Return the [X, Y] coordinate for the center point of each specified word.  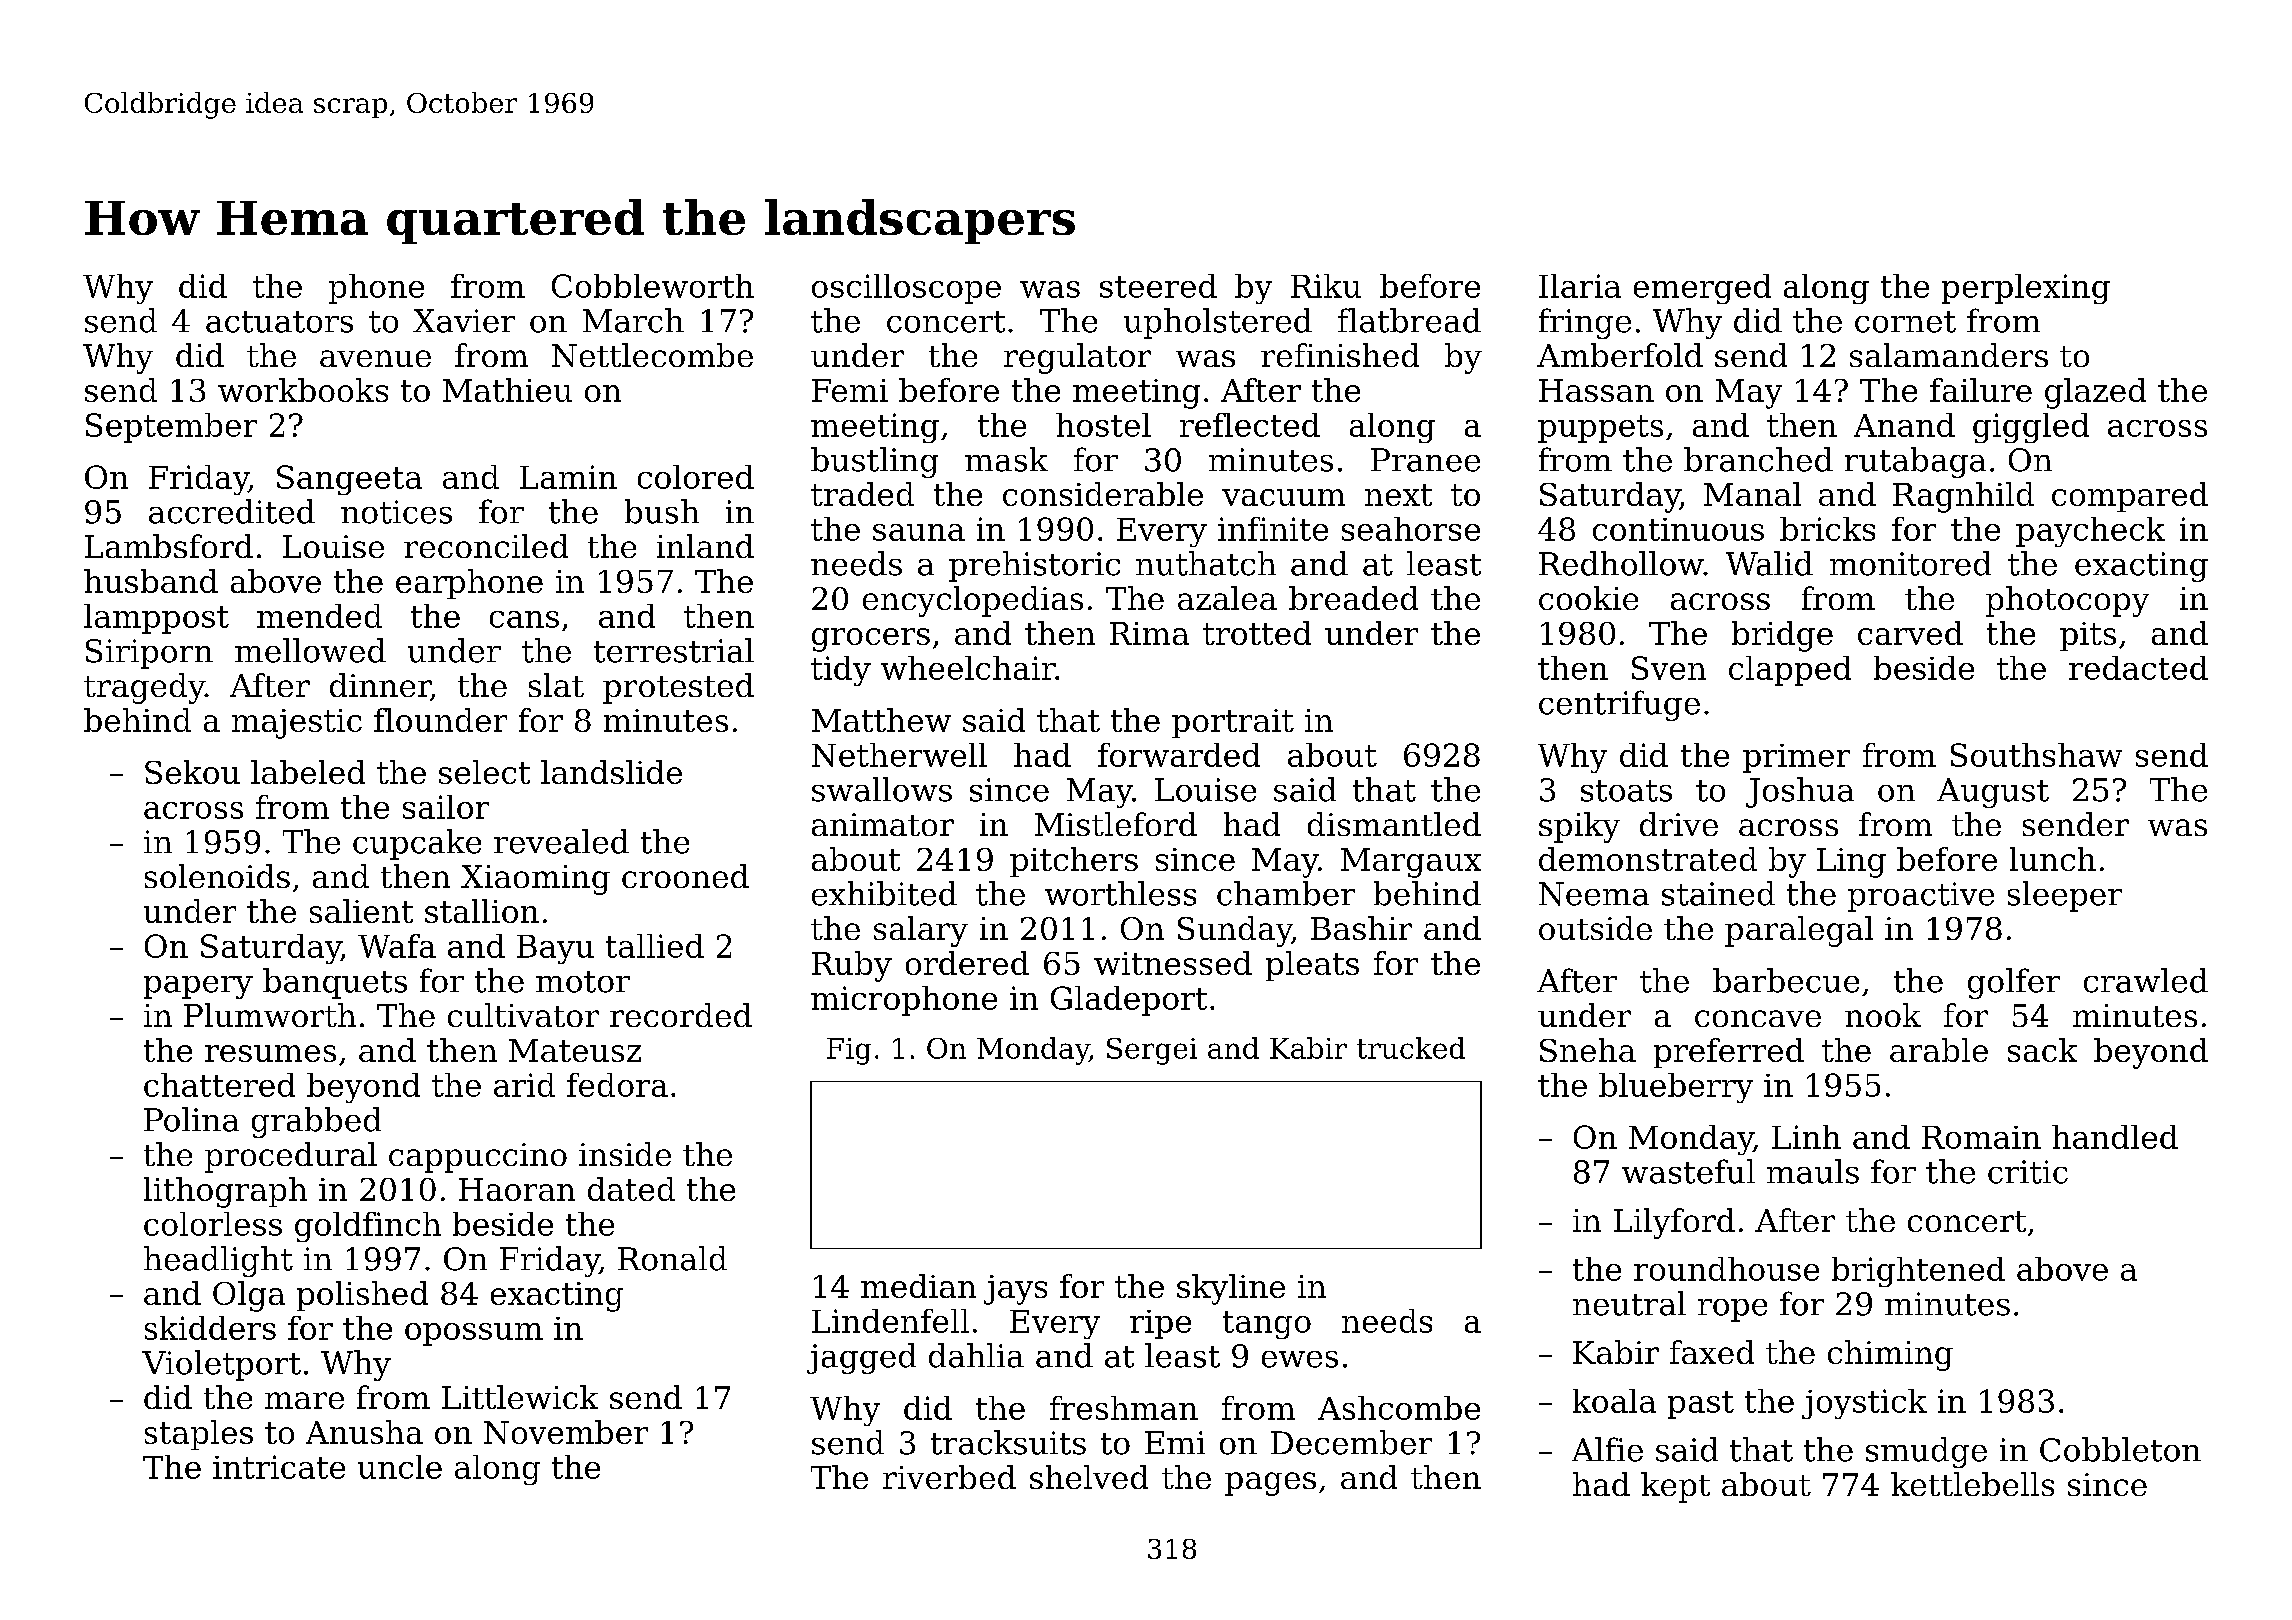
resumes [270, 1053]
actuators [279, 322]
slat [556, 685]
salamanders [1949, 355]
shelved [1089, 1477]
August [1993, 793]
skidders [210, 1328]
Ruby [852, 966]
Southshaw [2036, 755]
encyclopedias [973, 601]
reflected [1250, 425]
